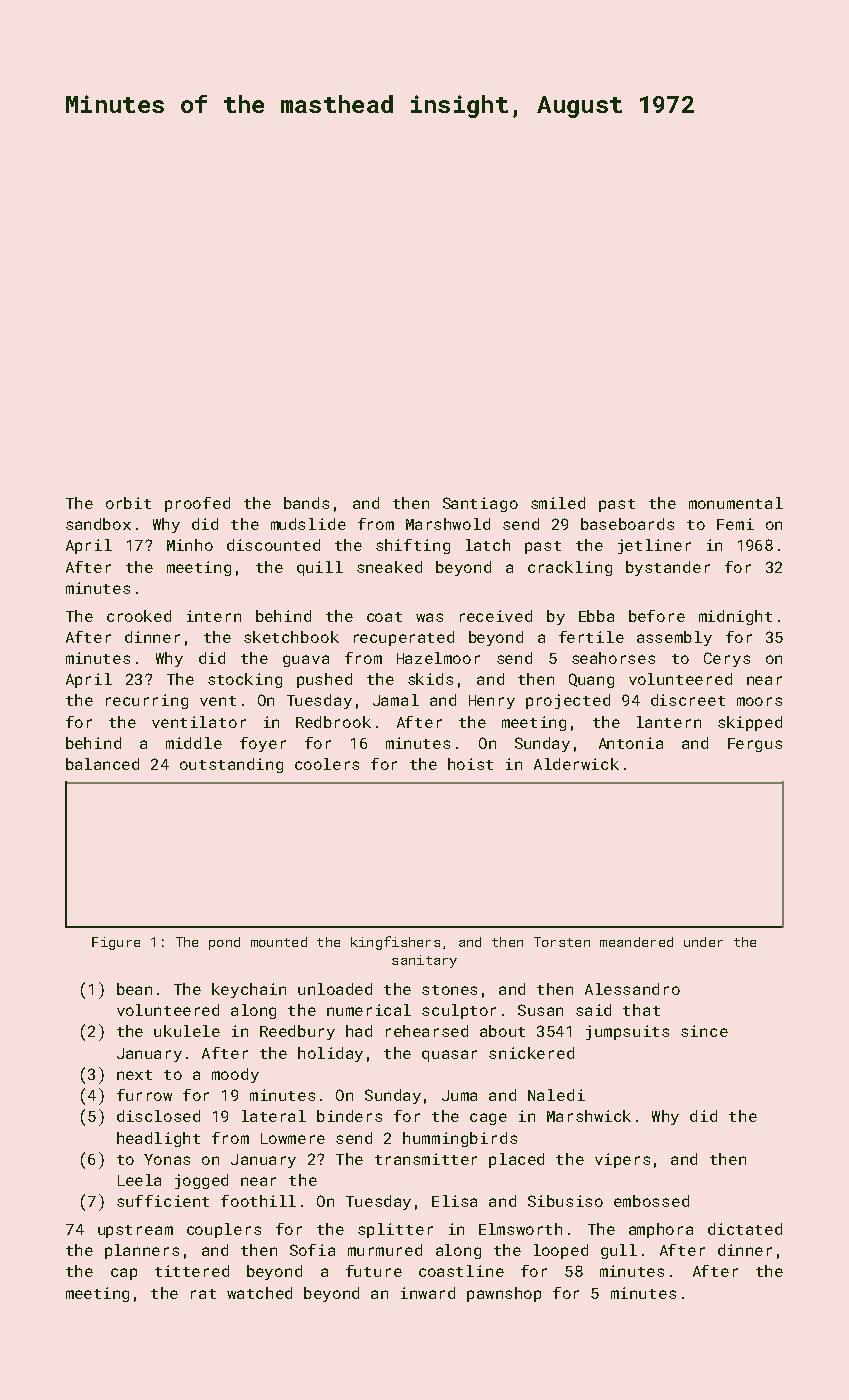  What do you see at coordinates (504, 1294) in the screenshot?
I see `pawnshop` at bounding box center [504, 1294].
